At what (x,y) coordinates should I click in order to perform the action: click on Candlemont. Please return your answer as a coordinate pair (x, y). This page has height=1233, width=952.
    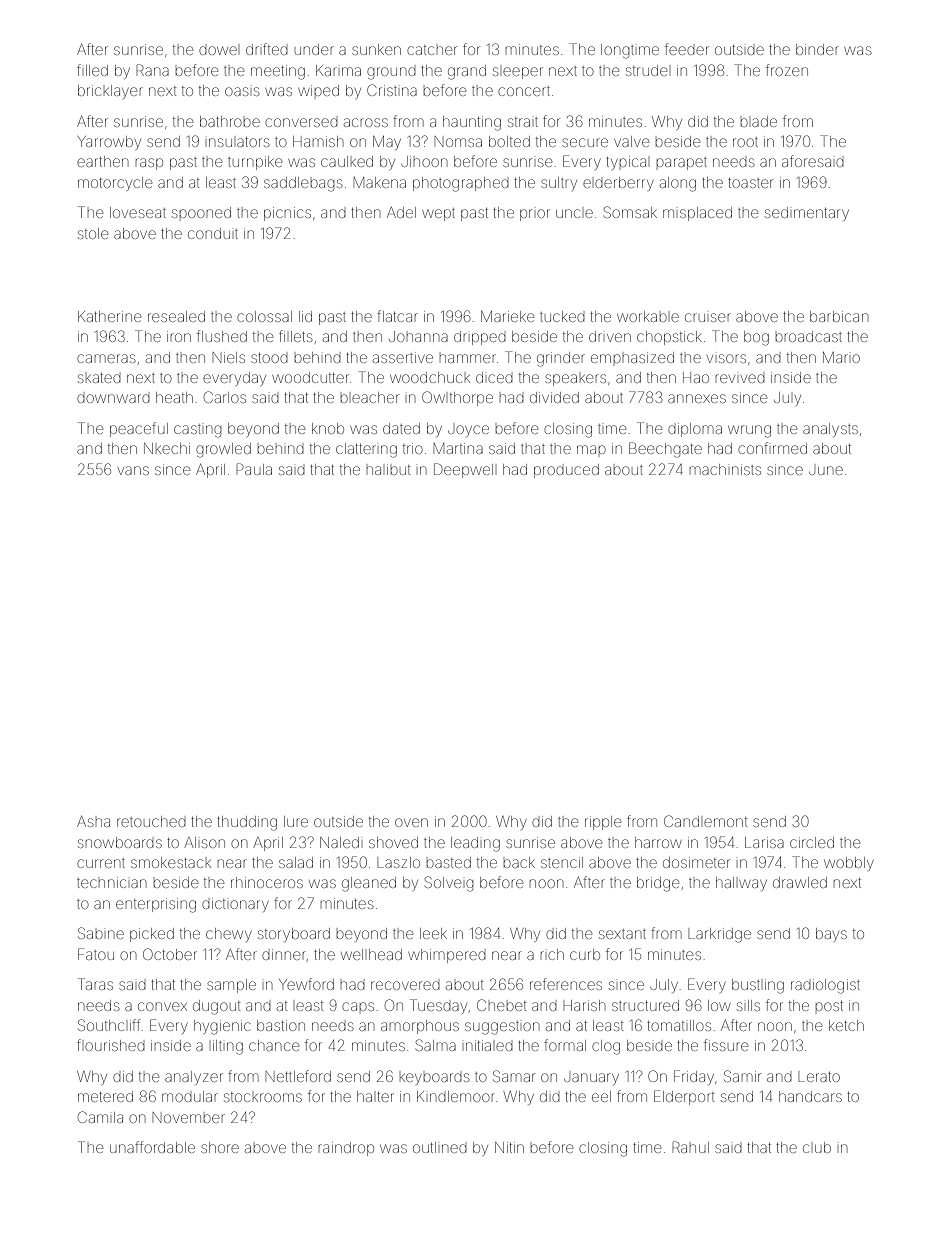
    Looking at the image, I should click on (706, 821).
